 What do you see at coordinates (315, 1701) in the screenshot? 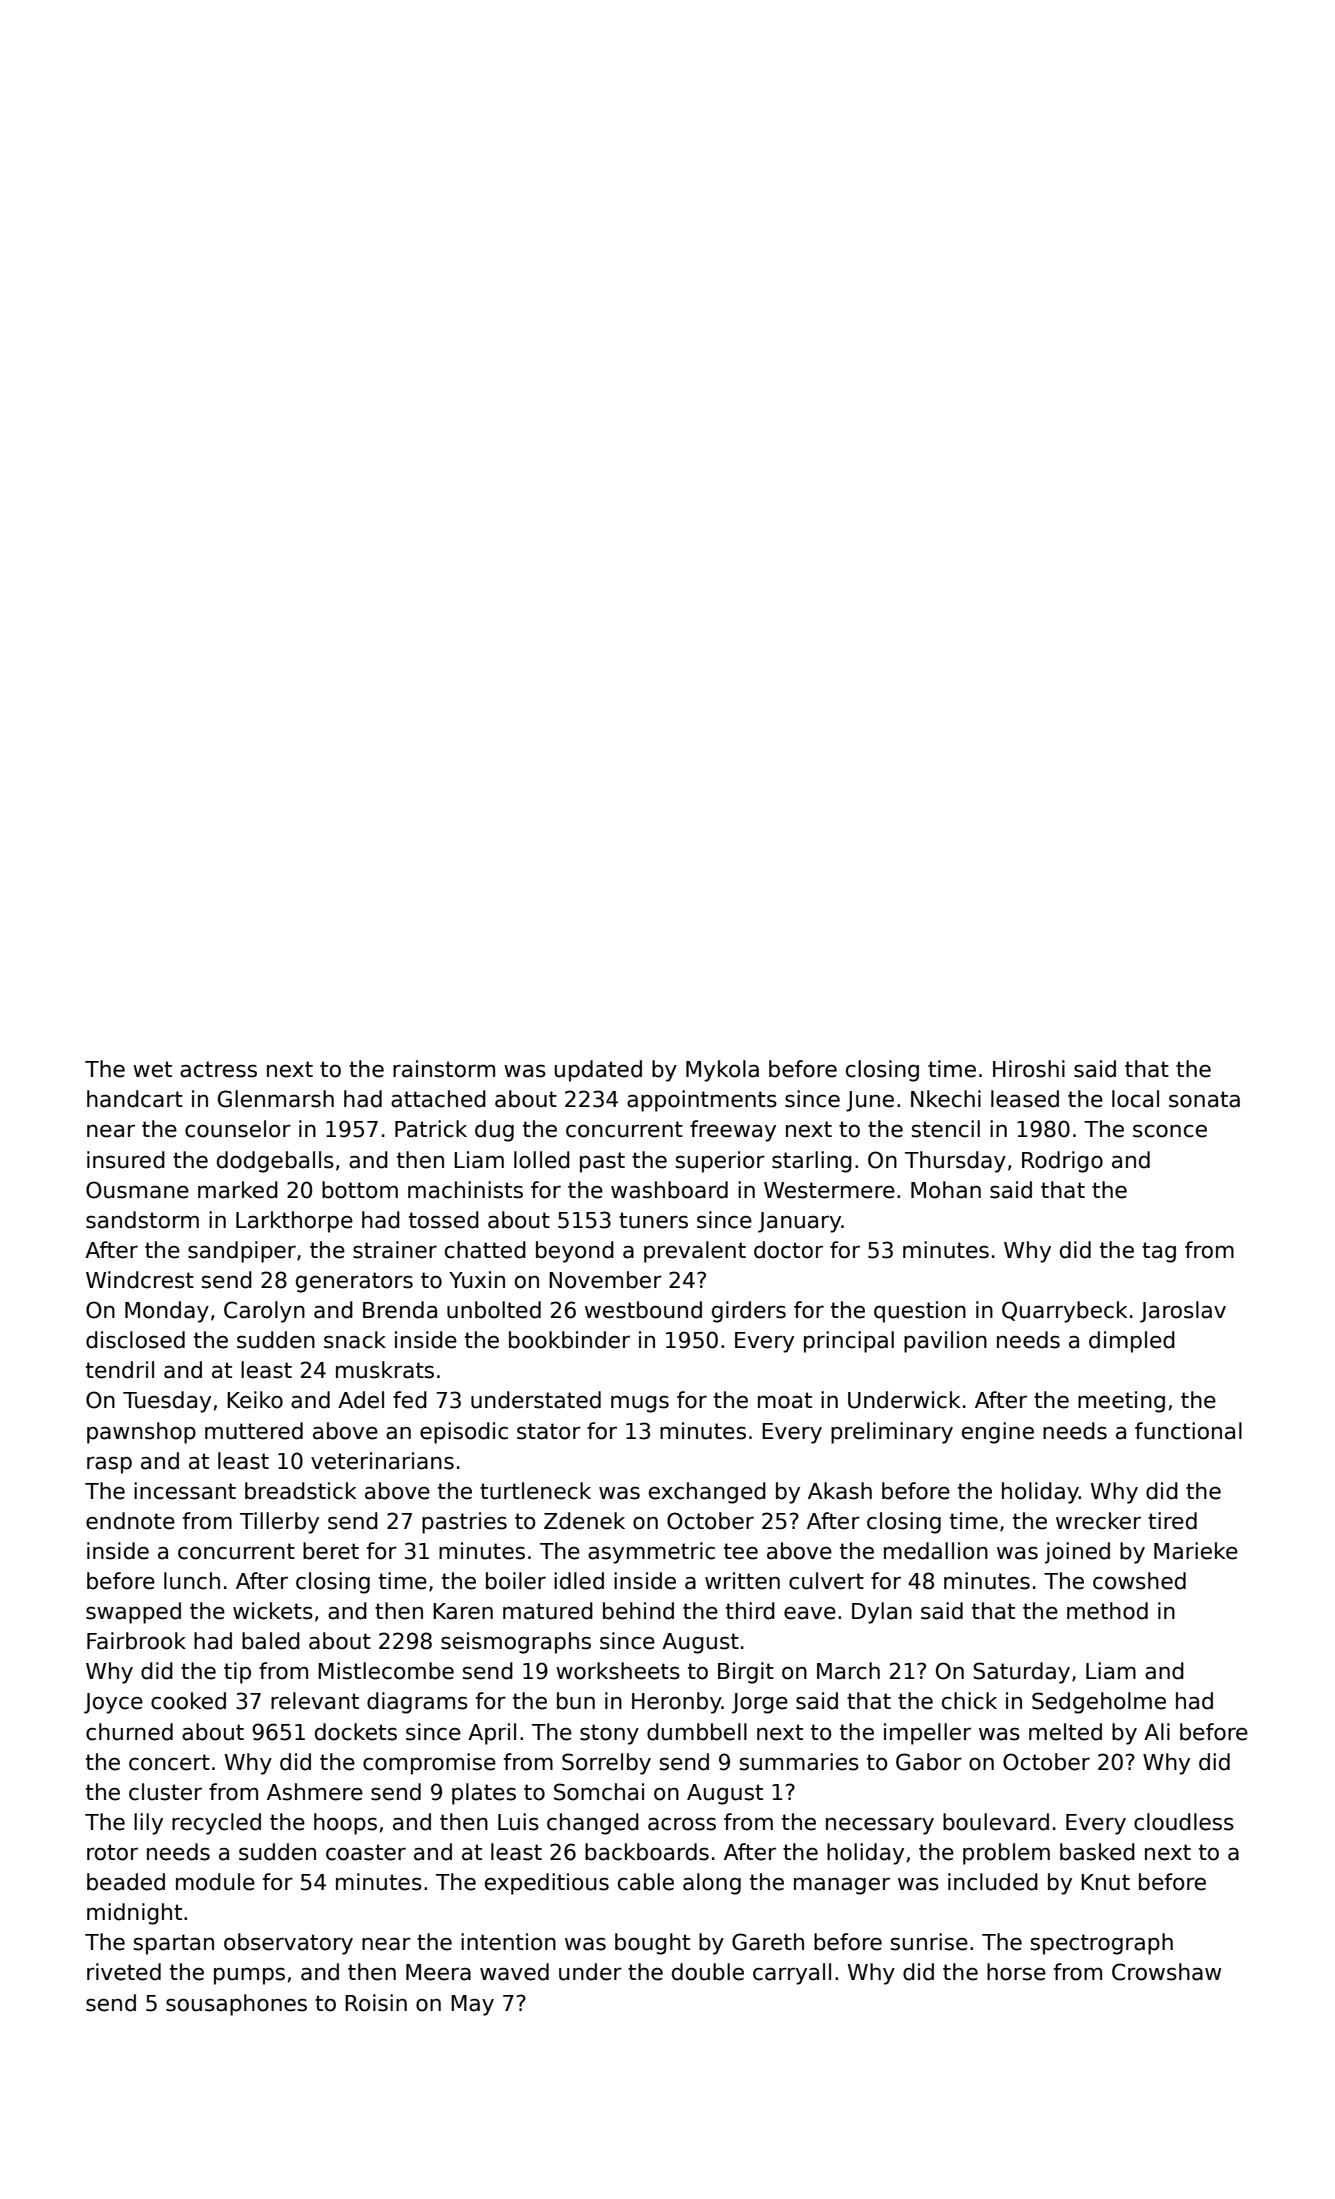
I see `relevant` at bounding box center [315, 1701].
